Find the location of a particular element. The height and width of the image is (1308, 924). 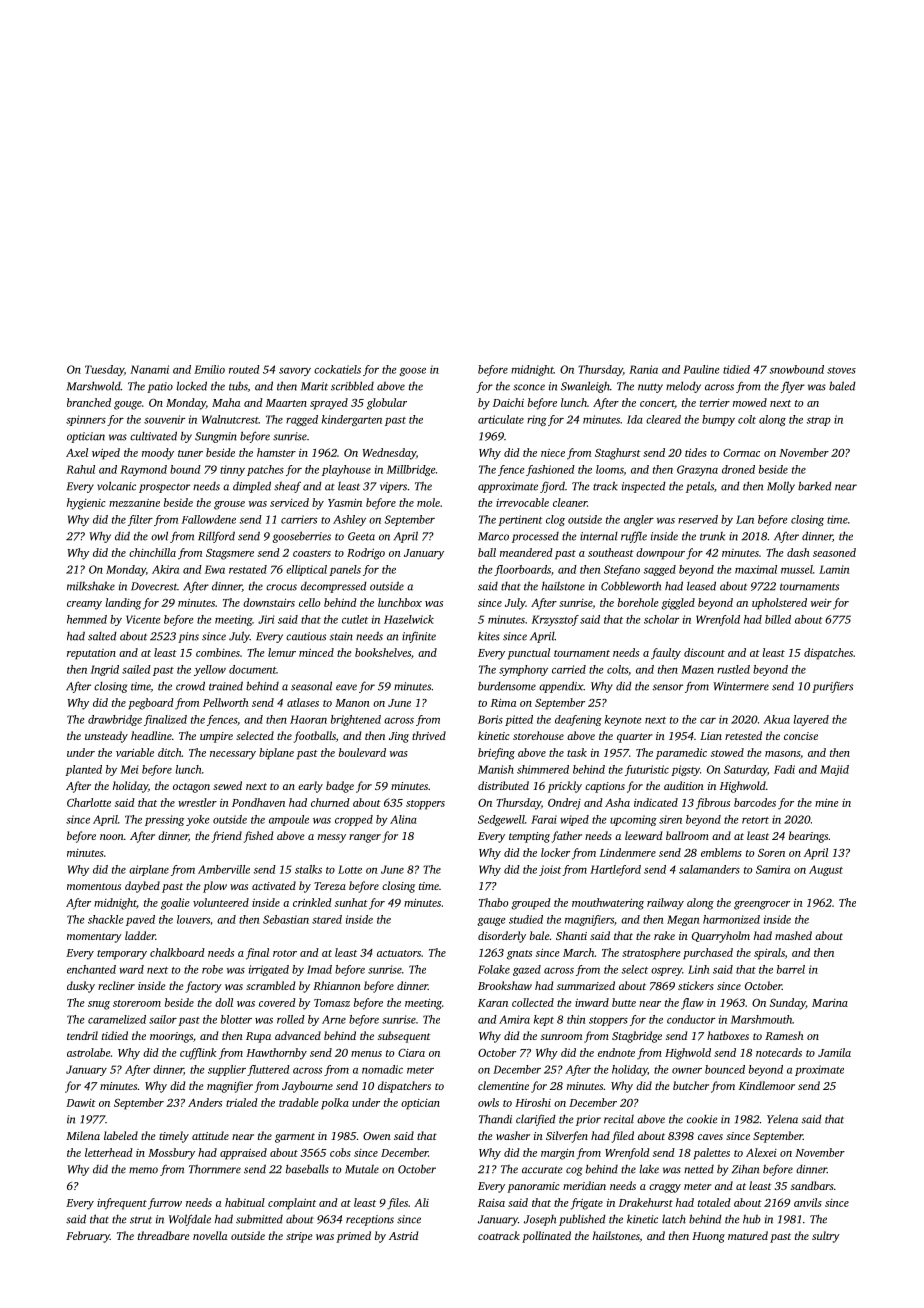

dash is located at coordinates (798, 552).
